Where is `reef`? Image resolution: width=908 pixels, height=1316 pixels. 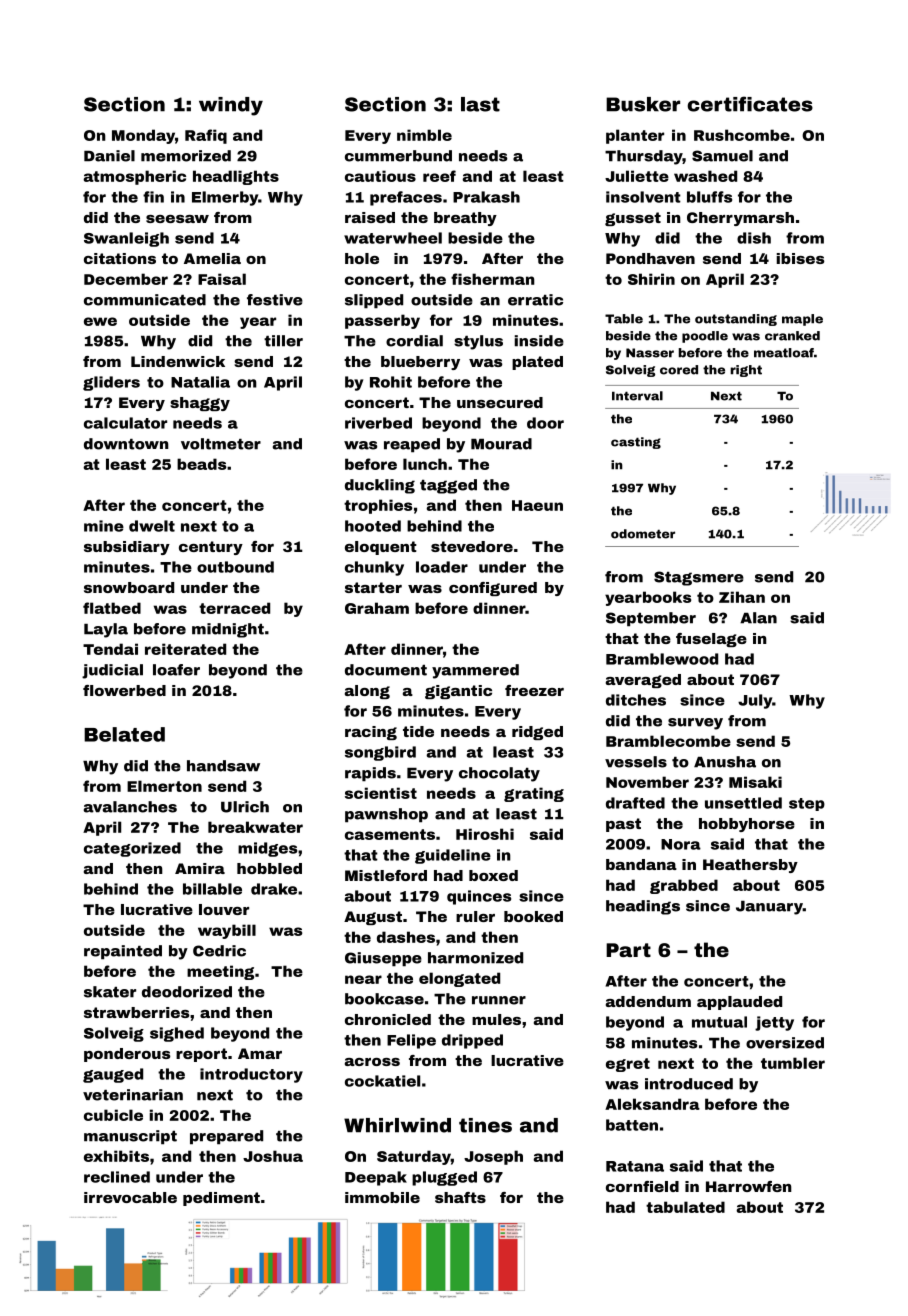
reef is located at coordinates (439, 176).
